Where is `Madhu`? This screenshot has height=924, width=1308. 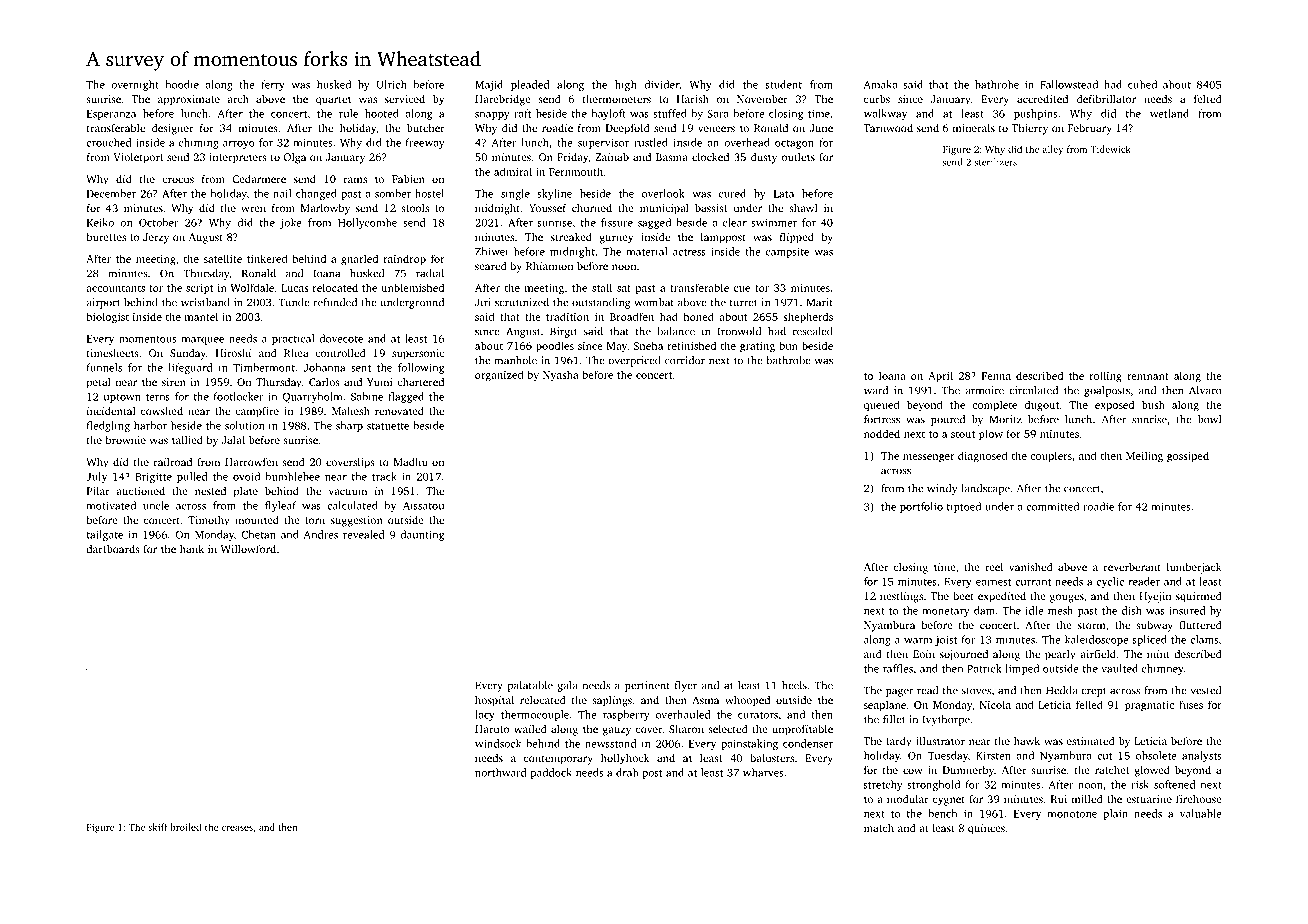
Madhu is located at coordinates (411, 462).
